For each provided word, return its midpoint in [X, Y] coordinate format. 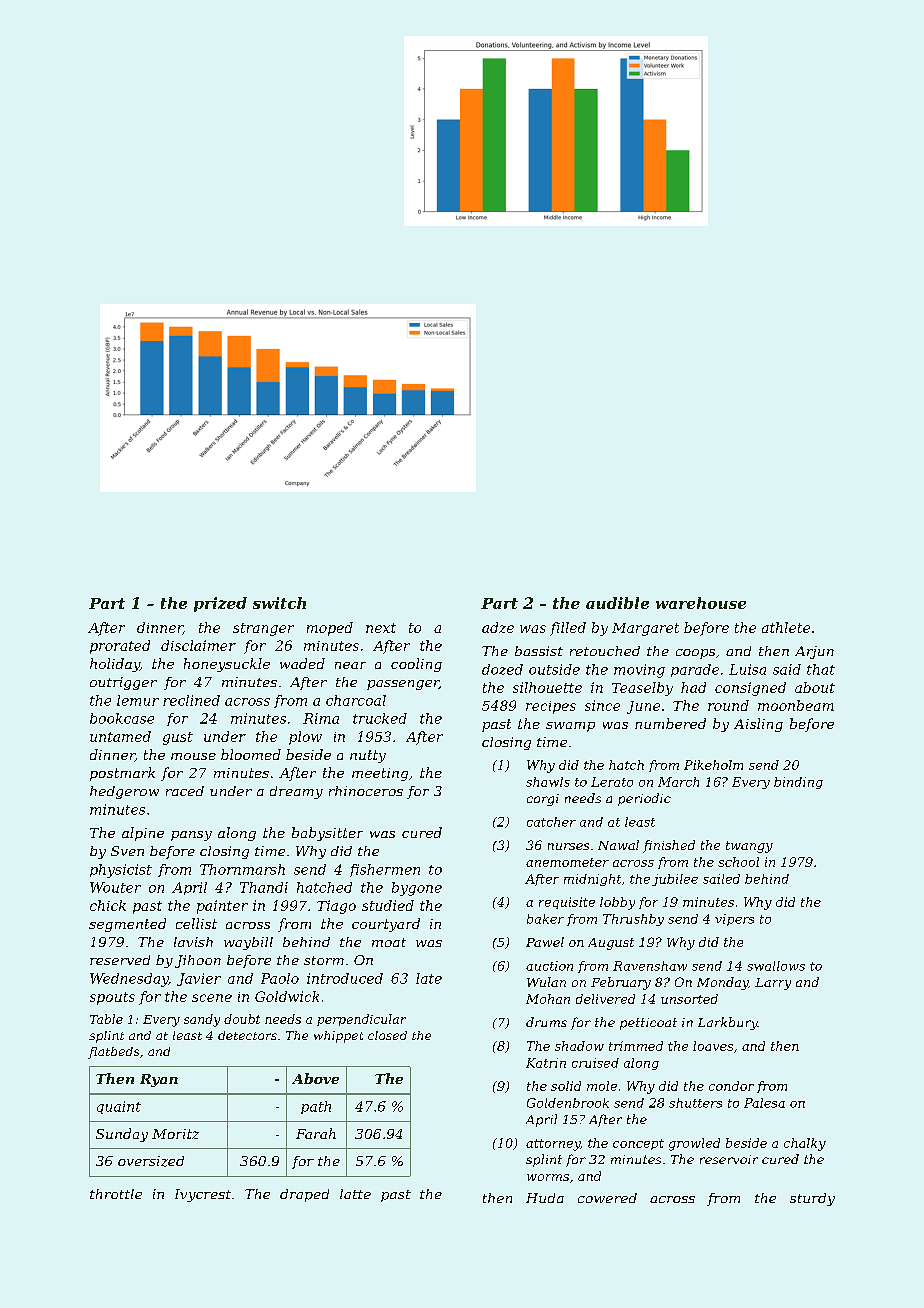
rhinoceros [366, 791]
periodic [644, 799]
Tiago [336, 907]
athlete [786, 627]
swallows [776, 966]
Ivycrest [203, 1195]
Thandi [264, 887]
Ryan [159, 1080]
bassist [539, 651]
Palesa [764, 1103]
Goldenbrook [568, 1103]
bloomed [251, 754]
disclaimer [198, 645]
